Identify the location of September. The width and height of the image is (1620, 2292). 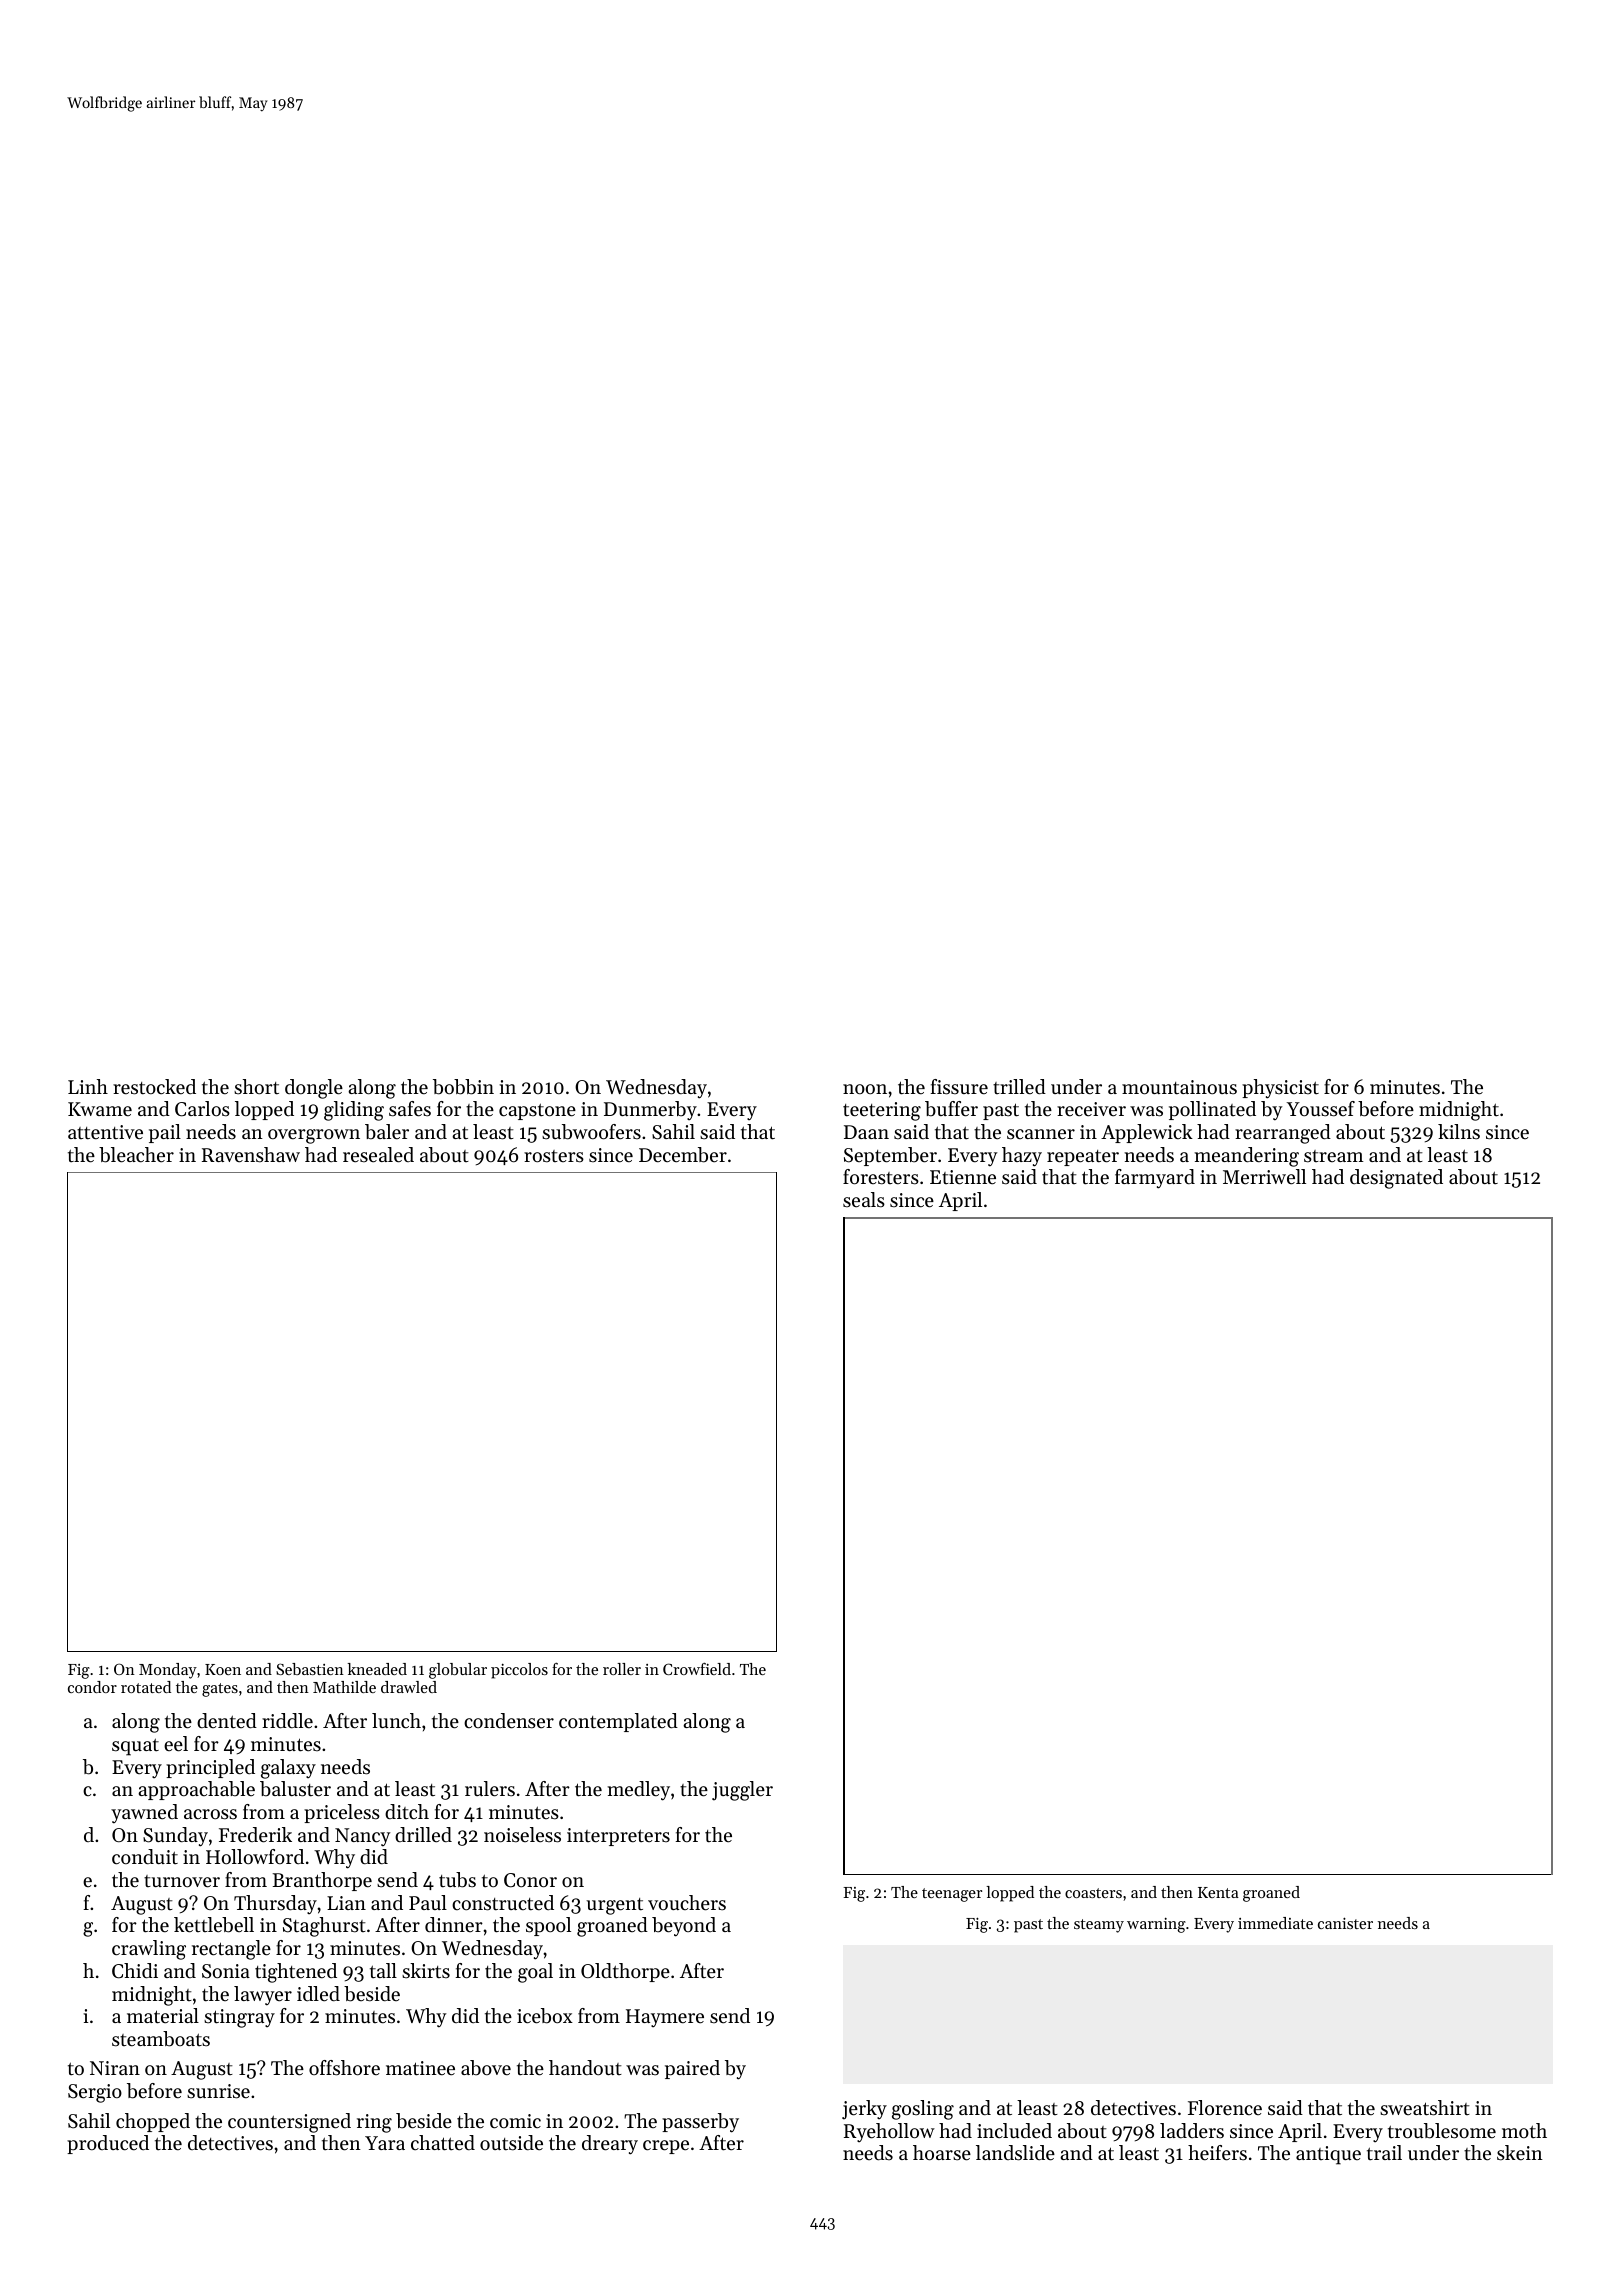
(890, 1156).
